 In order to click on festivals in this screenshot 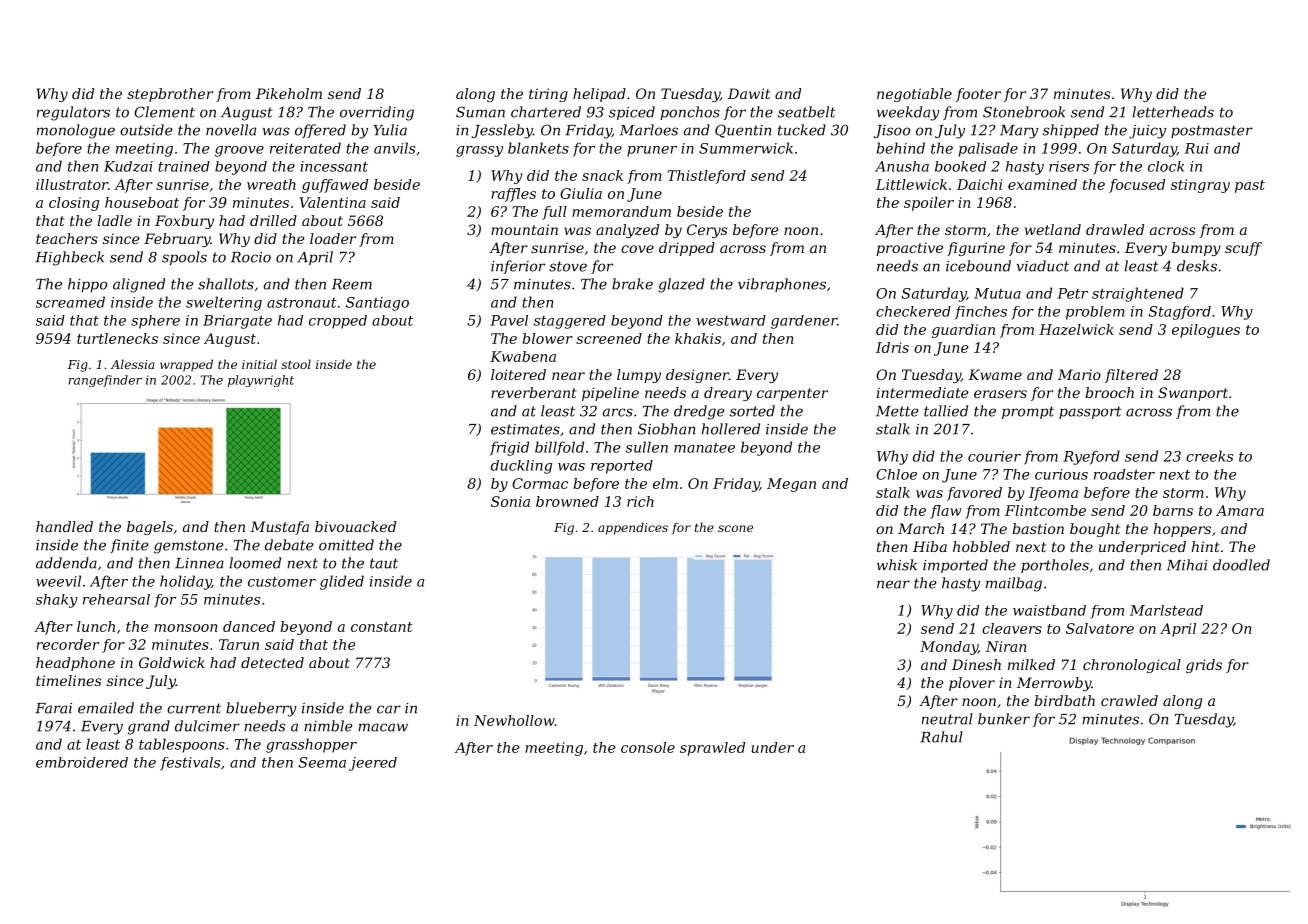, I will do `click(190, 764)`.
